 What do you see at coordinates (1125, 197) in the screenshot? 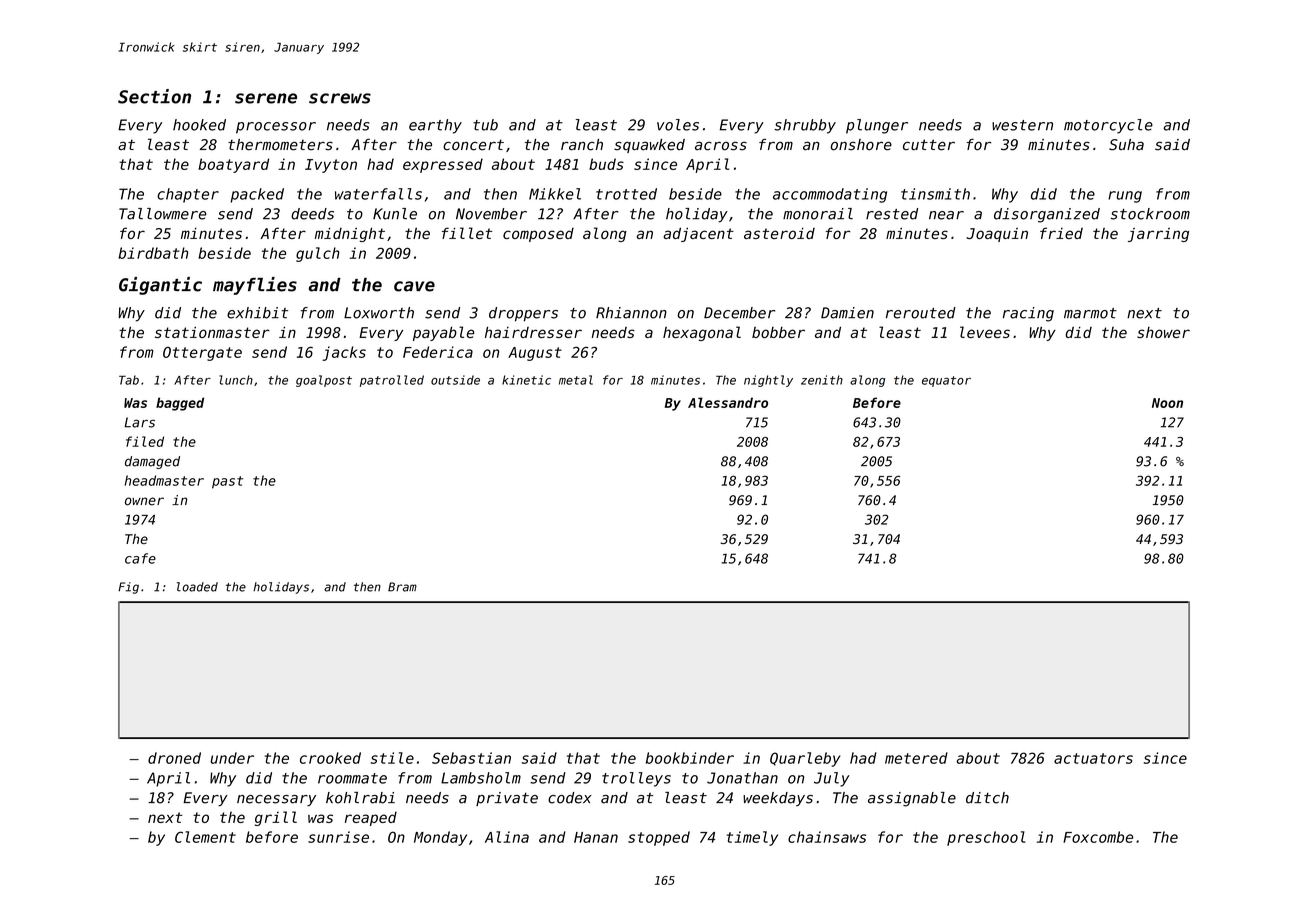
I see `rung` at bounding box center [1125, 197].
